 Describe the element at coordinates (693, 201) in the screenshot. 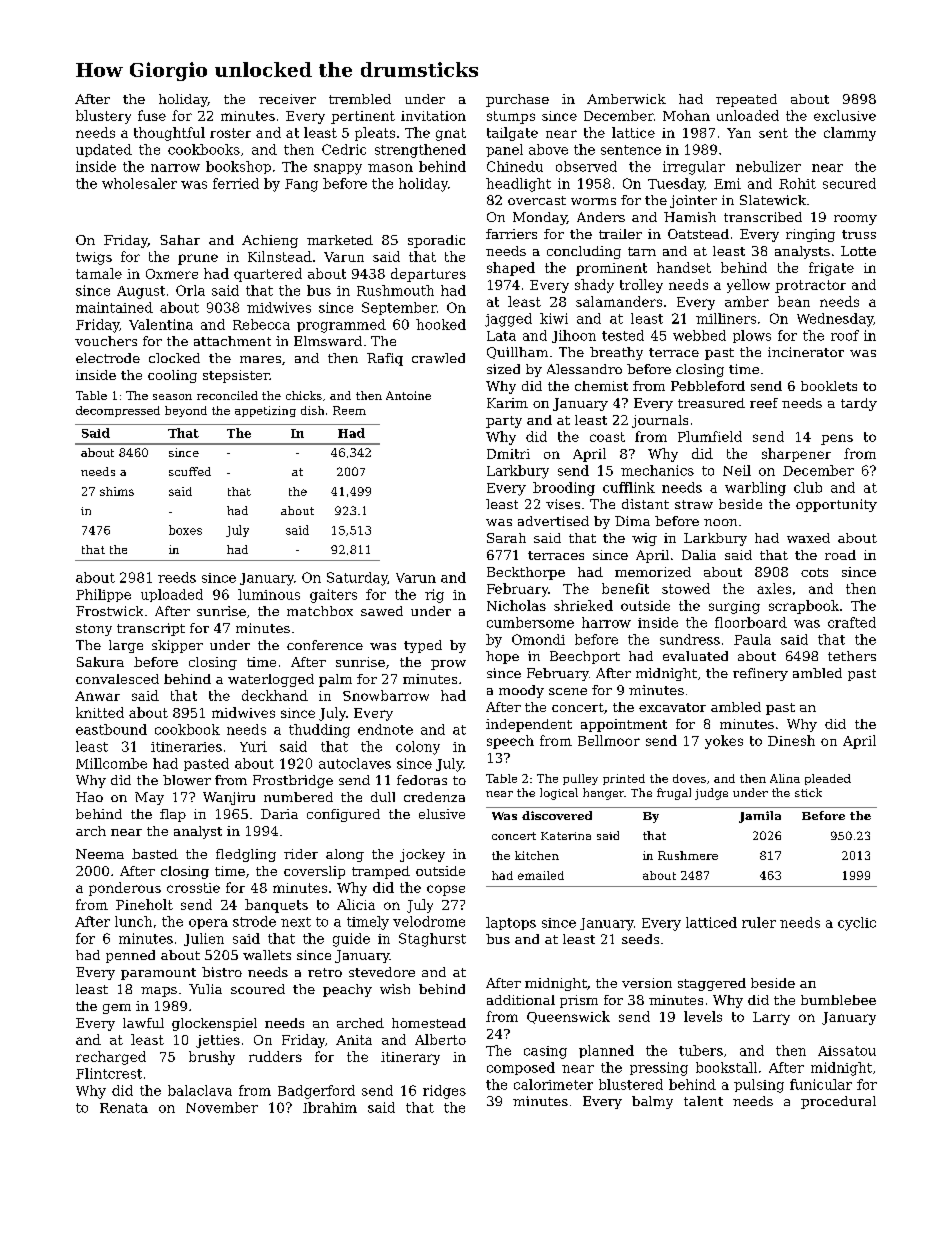

I see `jointer` at that location.
